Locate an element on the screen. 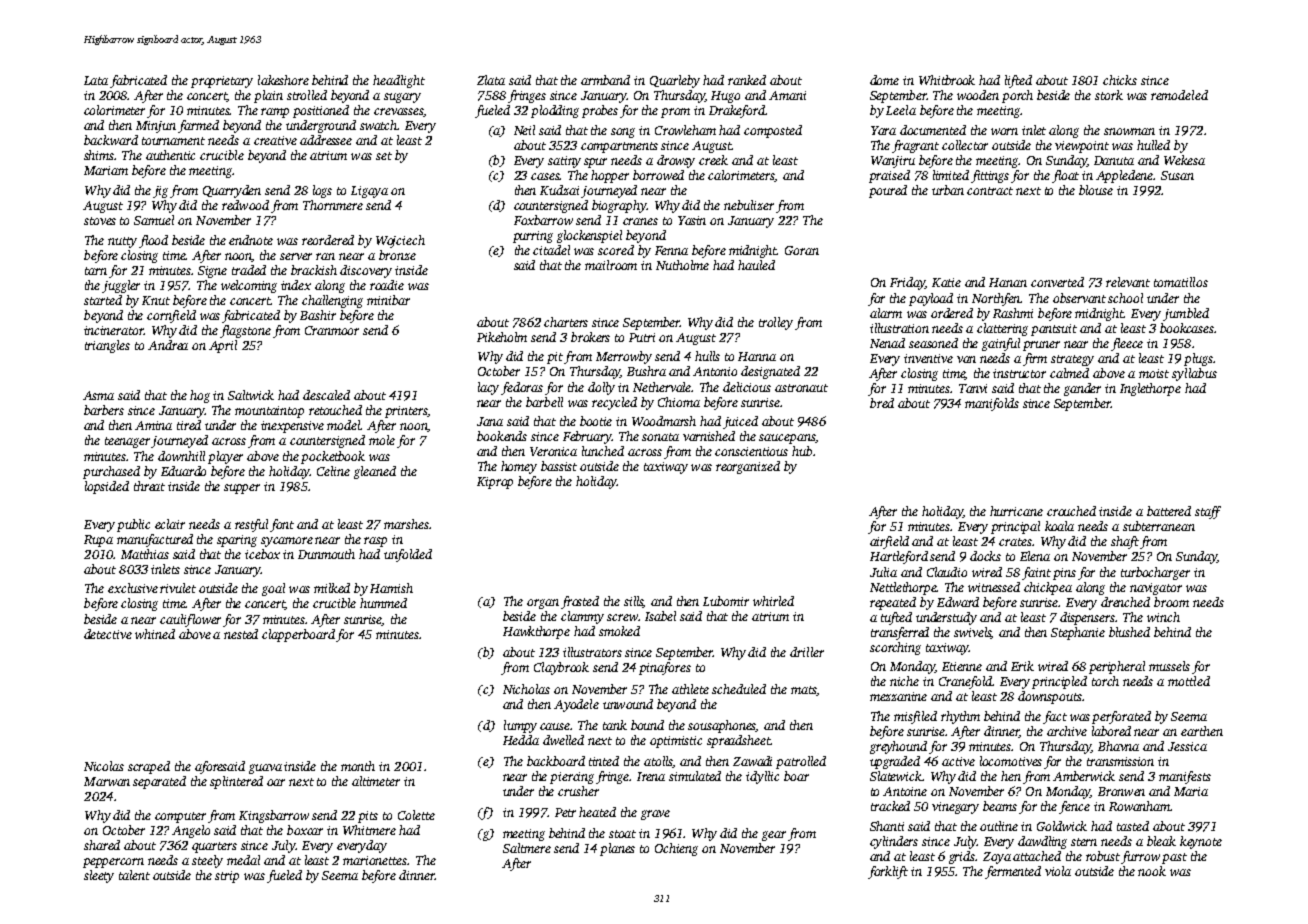 Image resolution: width=1308 pixels, height=924 pixels. rasp is located at coordinates (375, 542).
